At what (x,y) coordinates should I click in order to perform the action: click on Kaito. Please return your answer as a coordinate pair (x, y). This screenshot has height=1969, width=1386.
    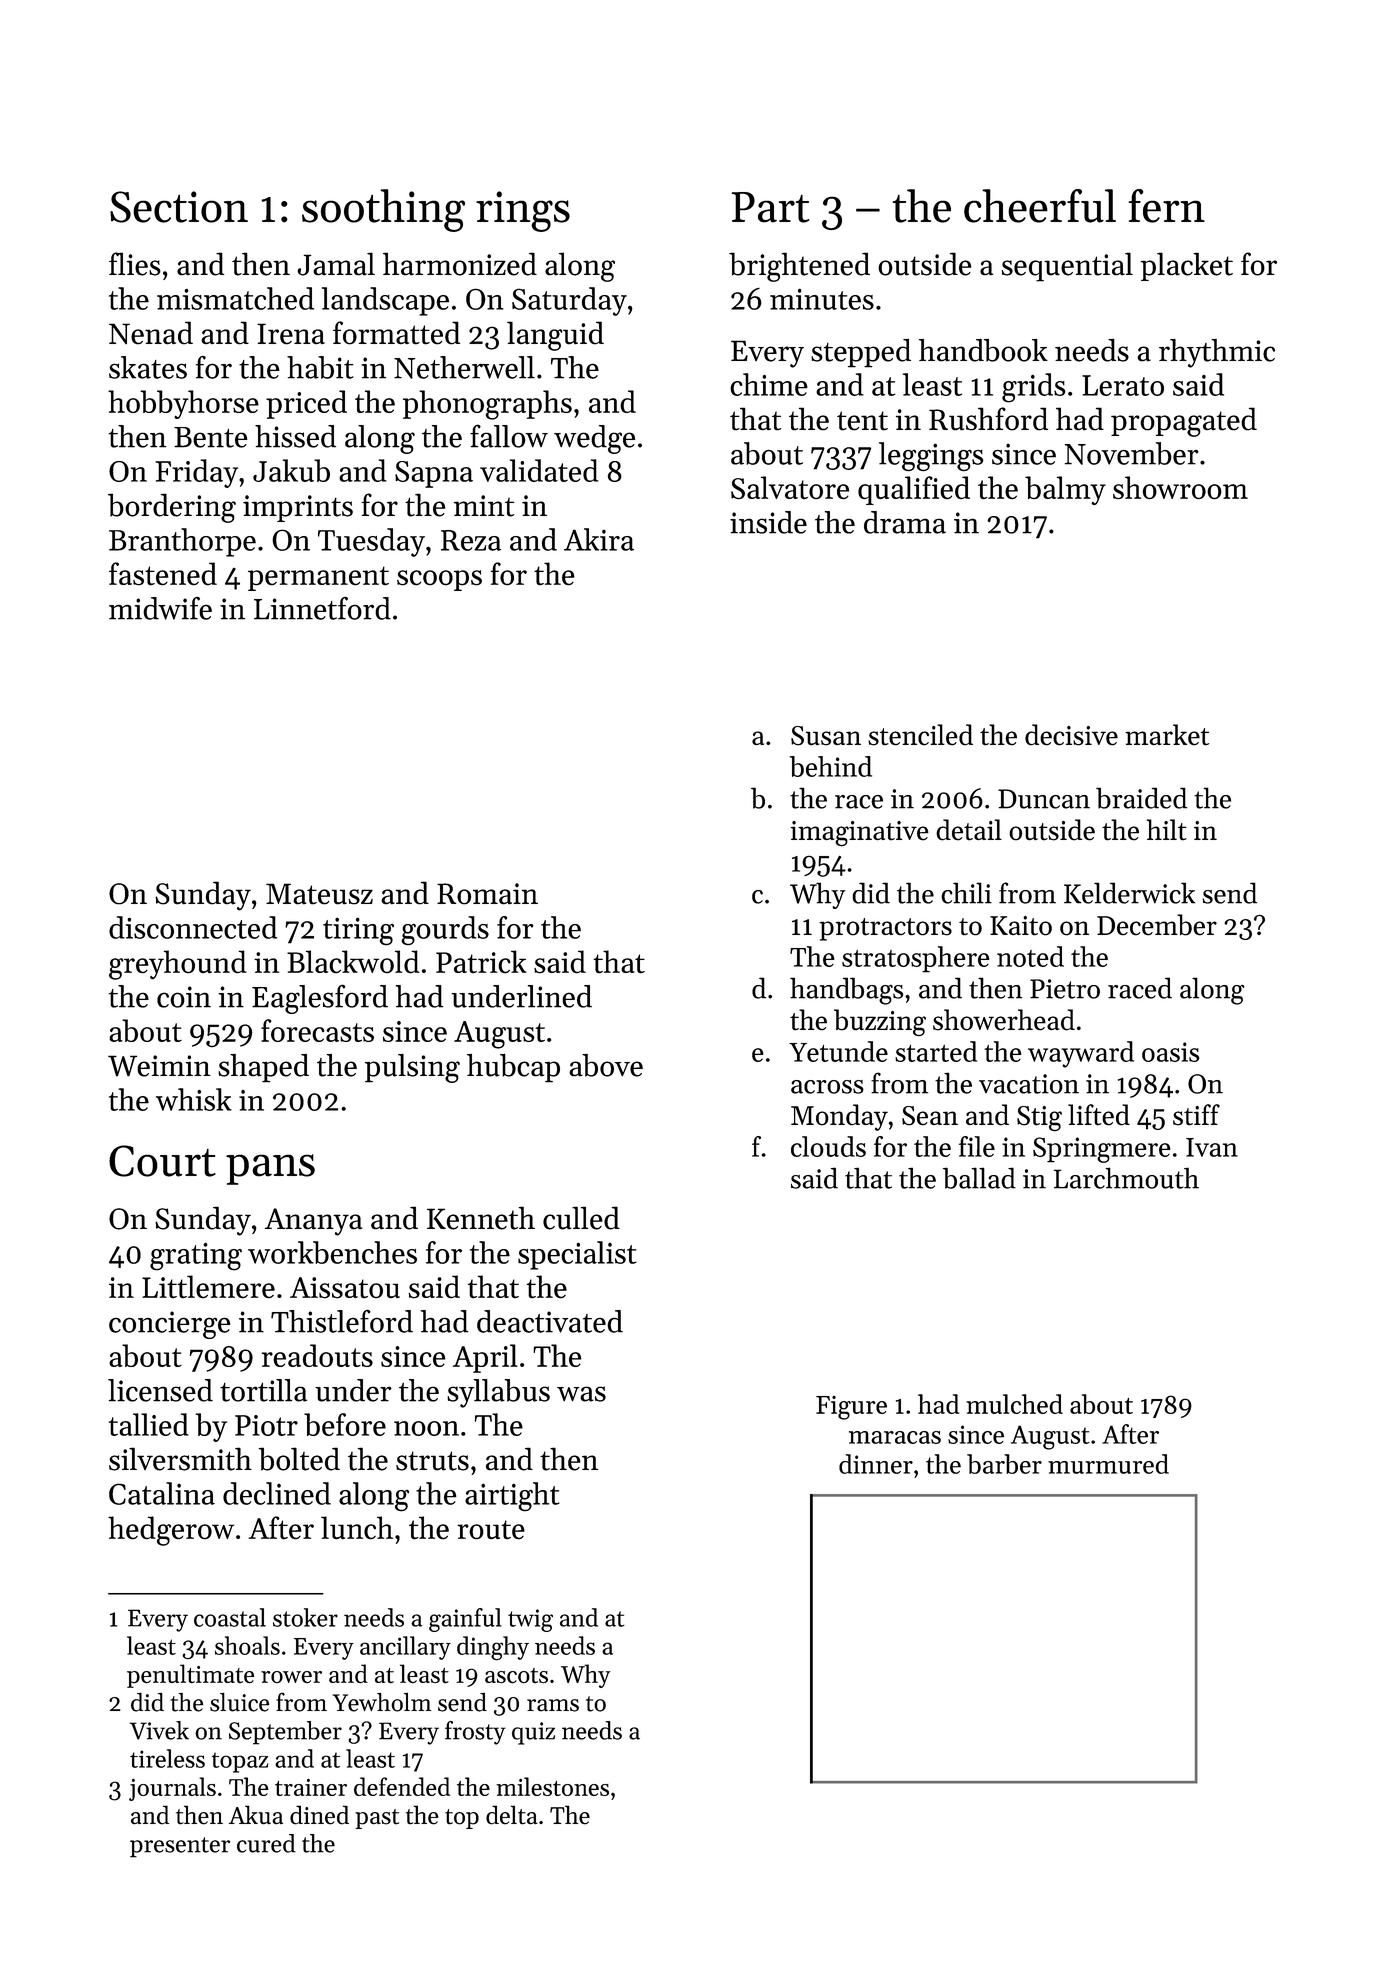
    Looking at the image, I should click on (1021, 926).
